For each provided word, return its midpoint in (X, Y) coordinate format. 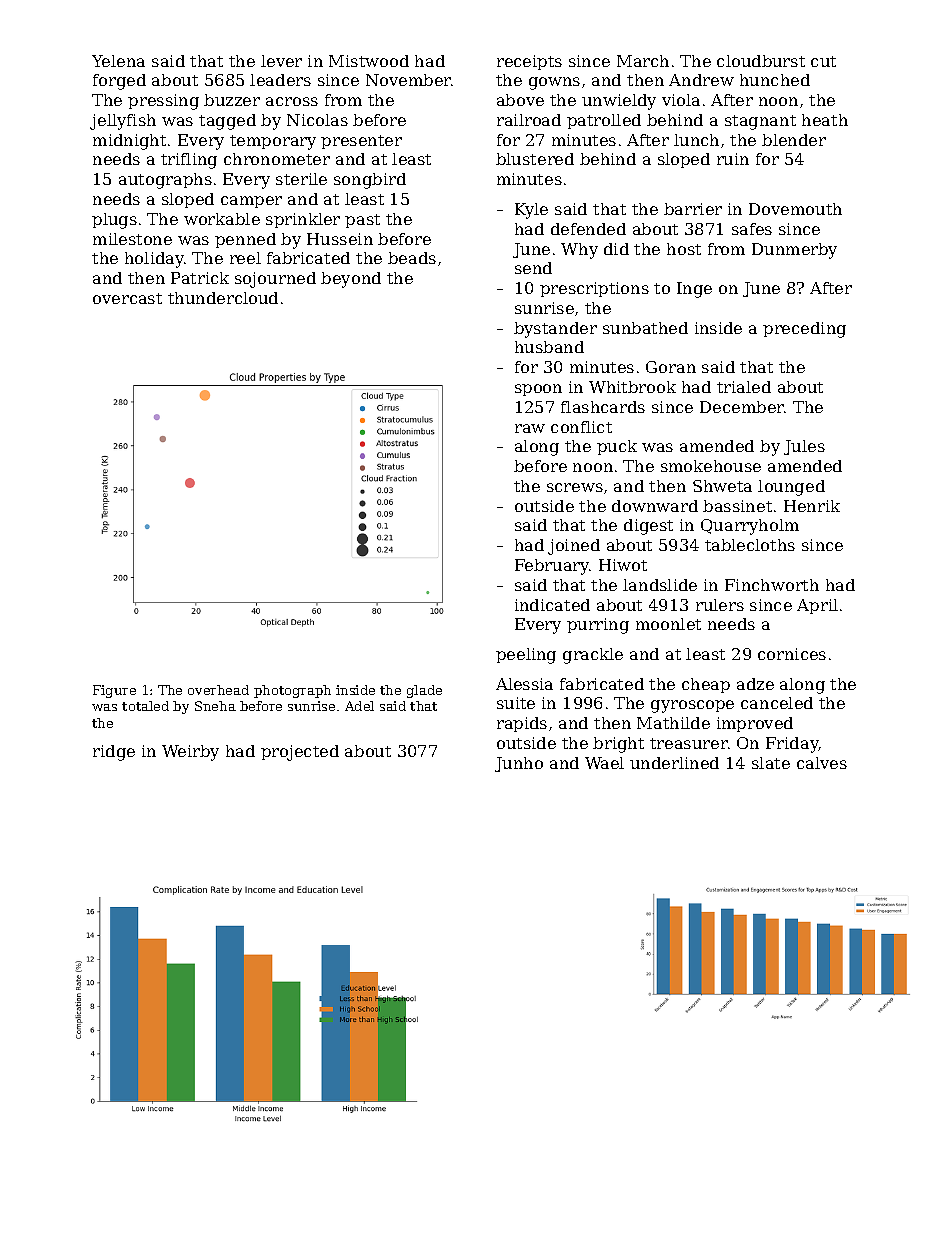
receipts (529, 62)
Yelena (118, 61)
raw (530, 428)
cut (823, 61)
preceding (804, 330)
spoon (538, 390)
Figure (114, 691)
